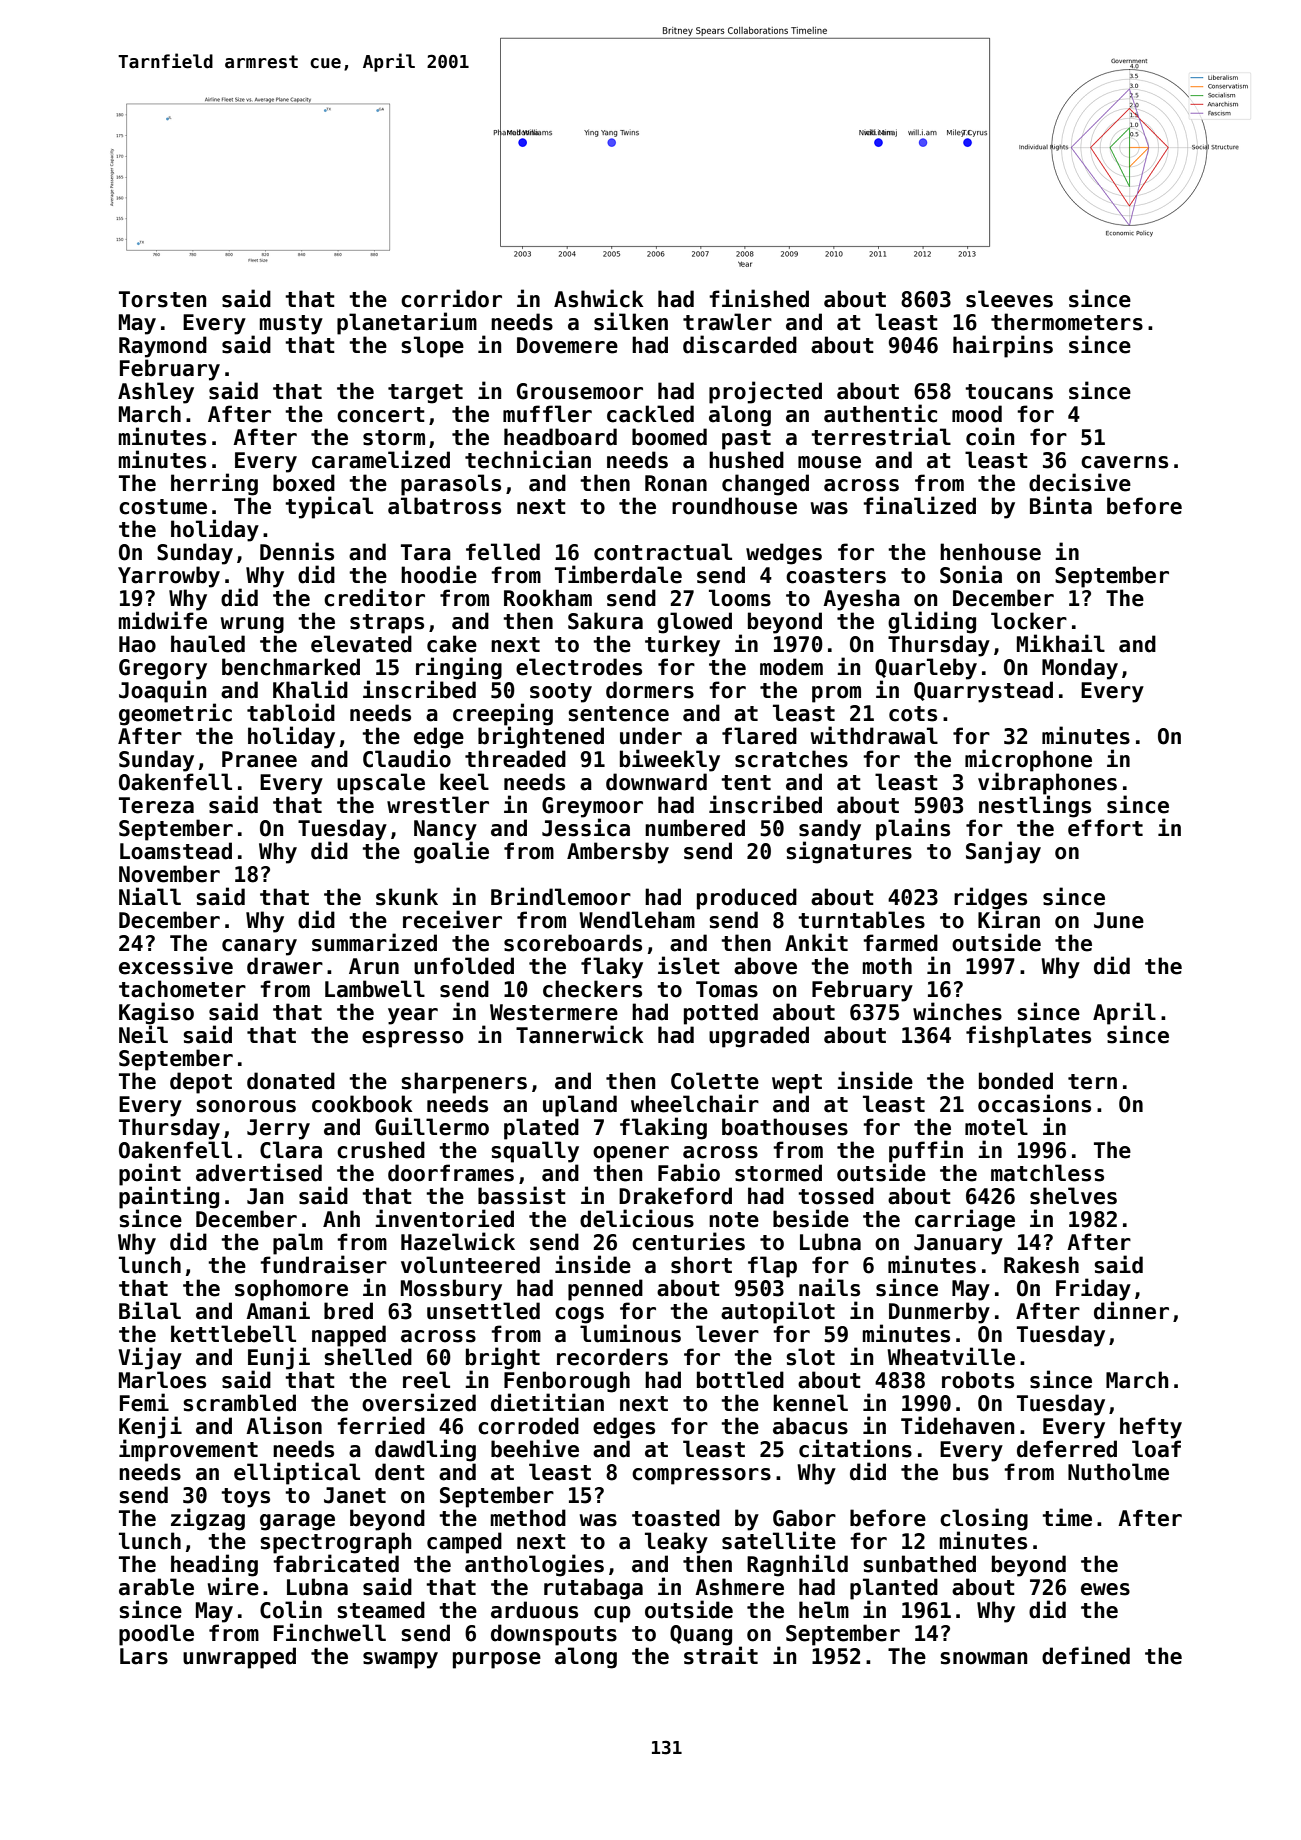 The image size is (1301, 1840). What do you see at coordinates (297, 551) in the screenshot?
I see `Dennis` at bounding box center [297, 551].
